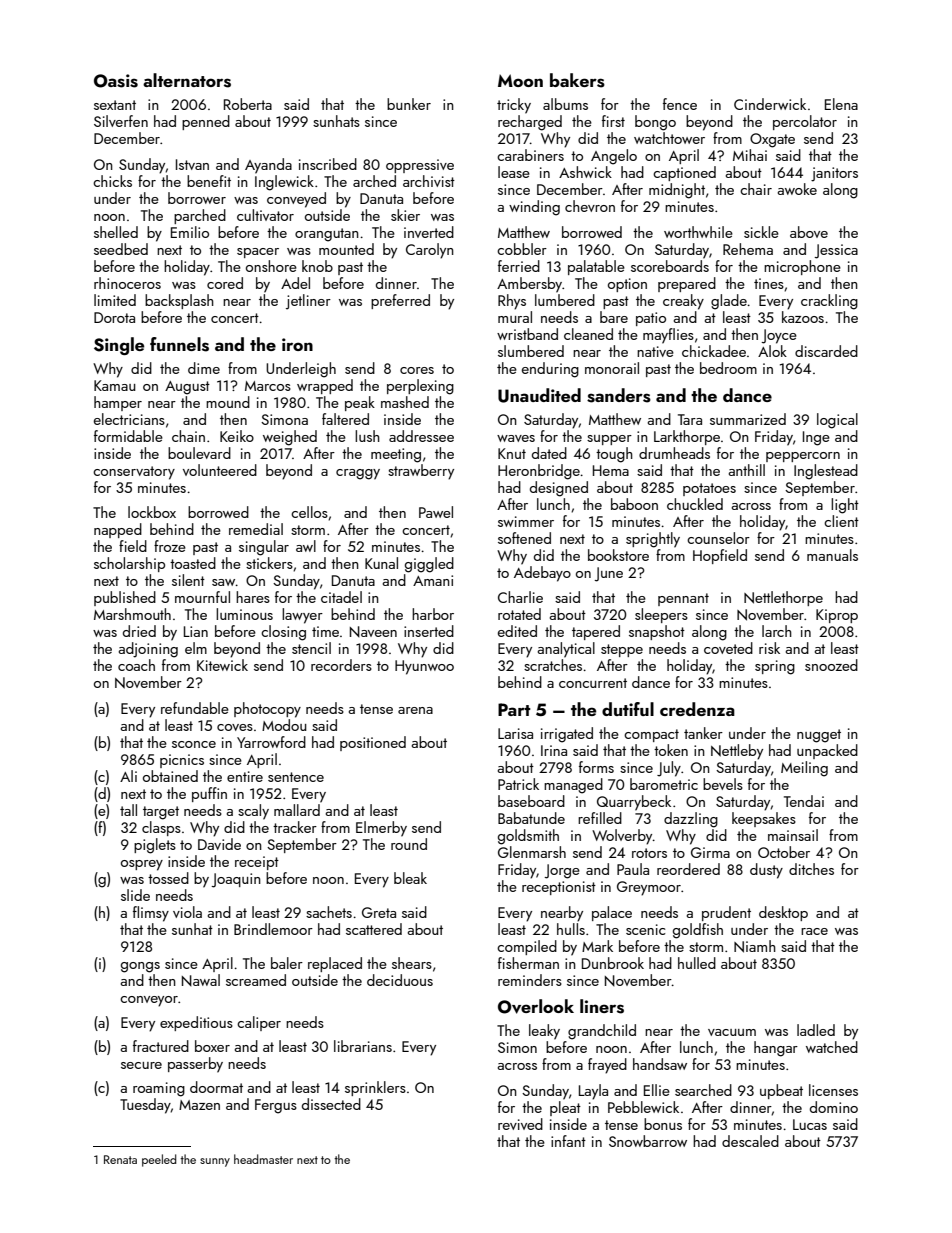 Image resolution: width=952 pixels, height=1233 pixels. I want to click on infant, so click(568, 1141).
